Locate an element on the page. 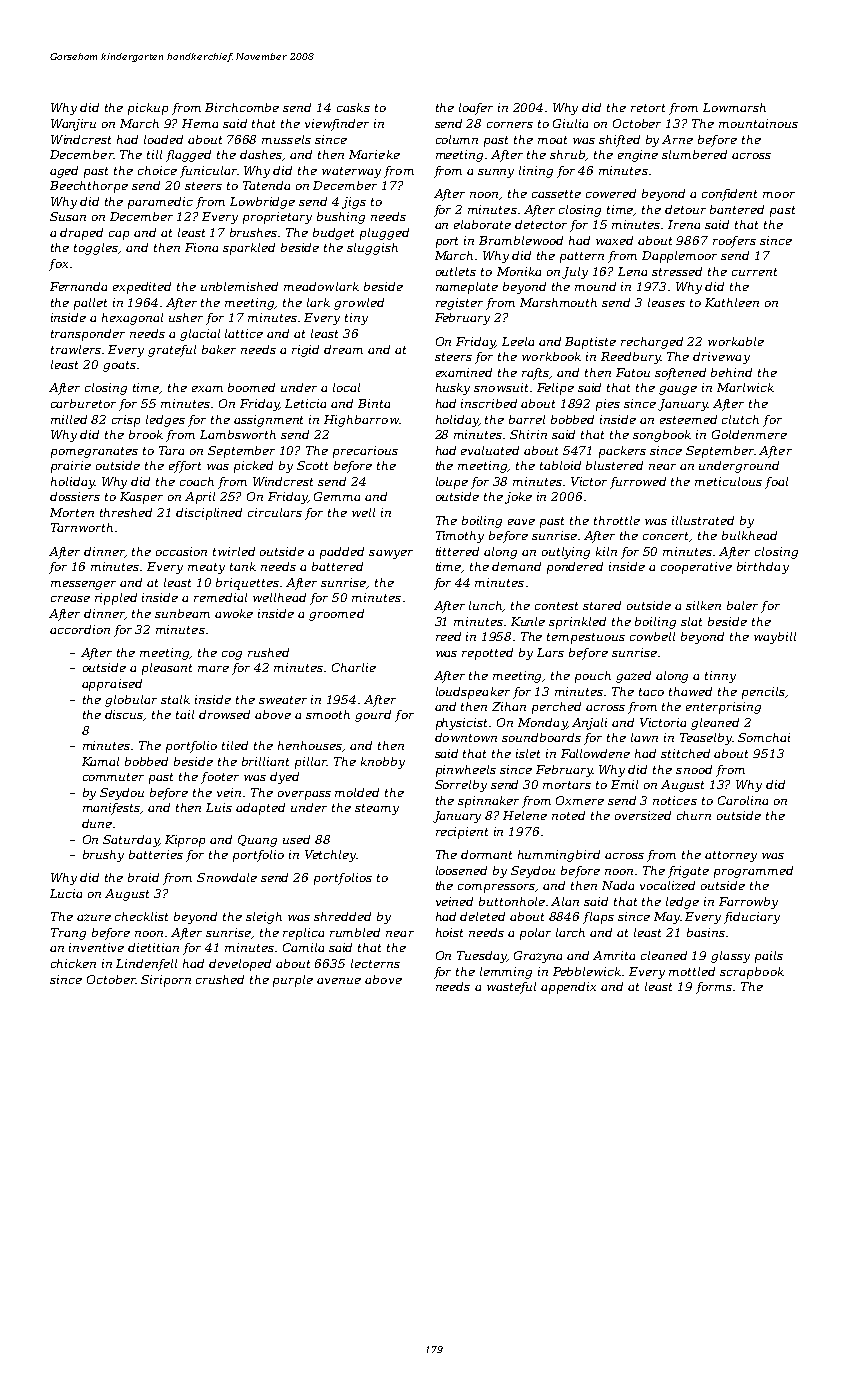  mountainous is located at coordinates (758, 123).
